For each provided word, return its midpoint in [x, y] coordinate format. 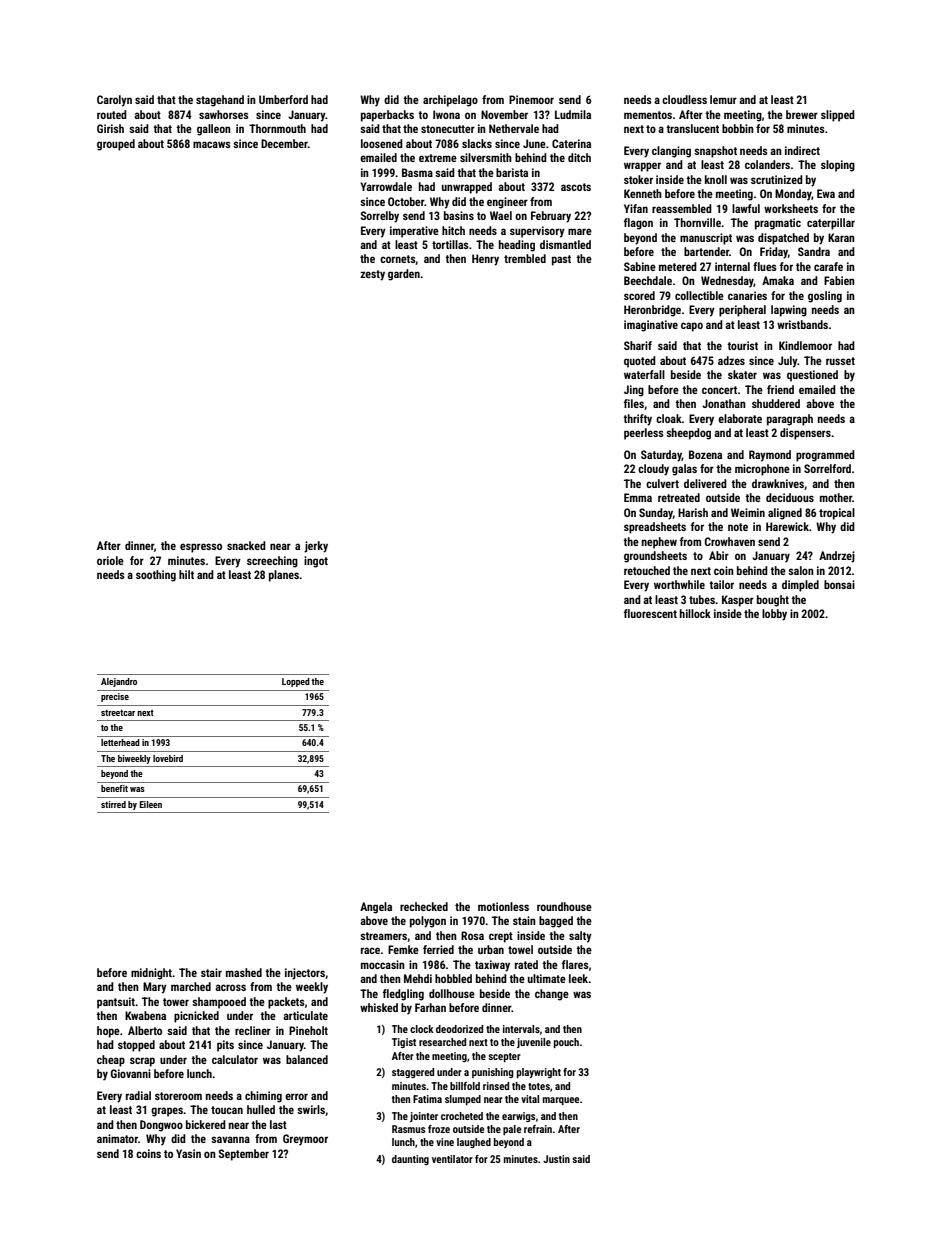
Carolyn [114, 101]
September [244, 1155]
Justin [556, 1159]
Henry [485, 260]
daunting [410, 1160]
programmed [825, 456]
